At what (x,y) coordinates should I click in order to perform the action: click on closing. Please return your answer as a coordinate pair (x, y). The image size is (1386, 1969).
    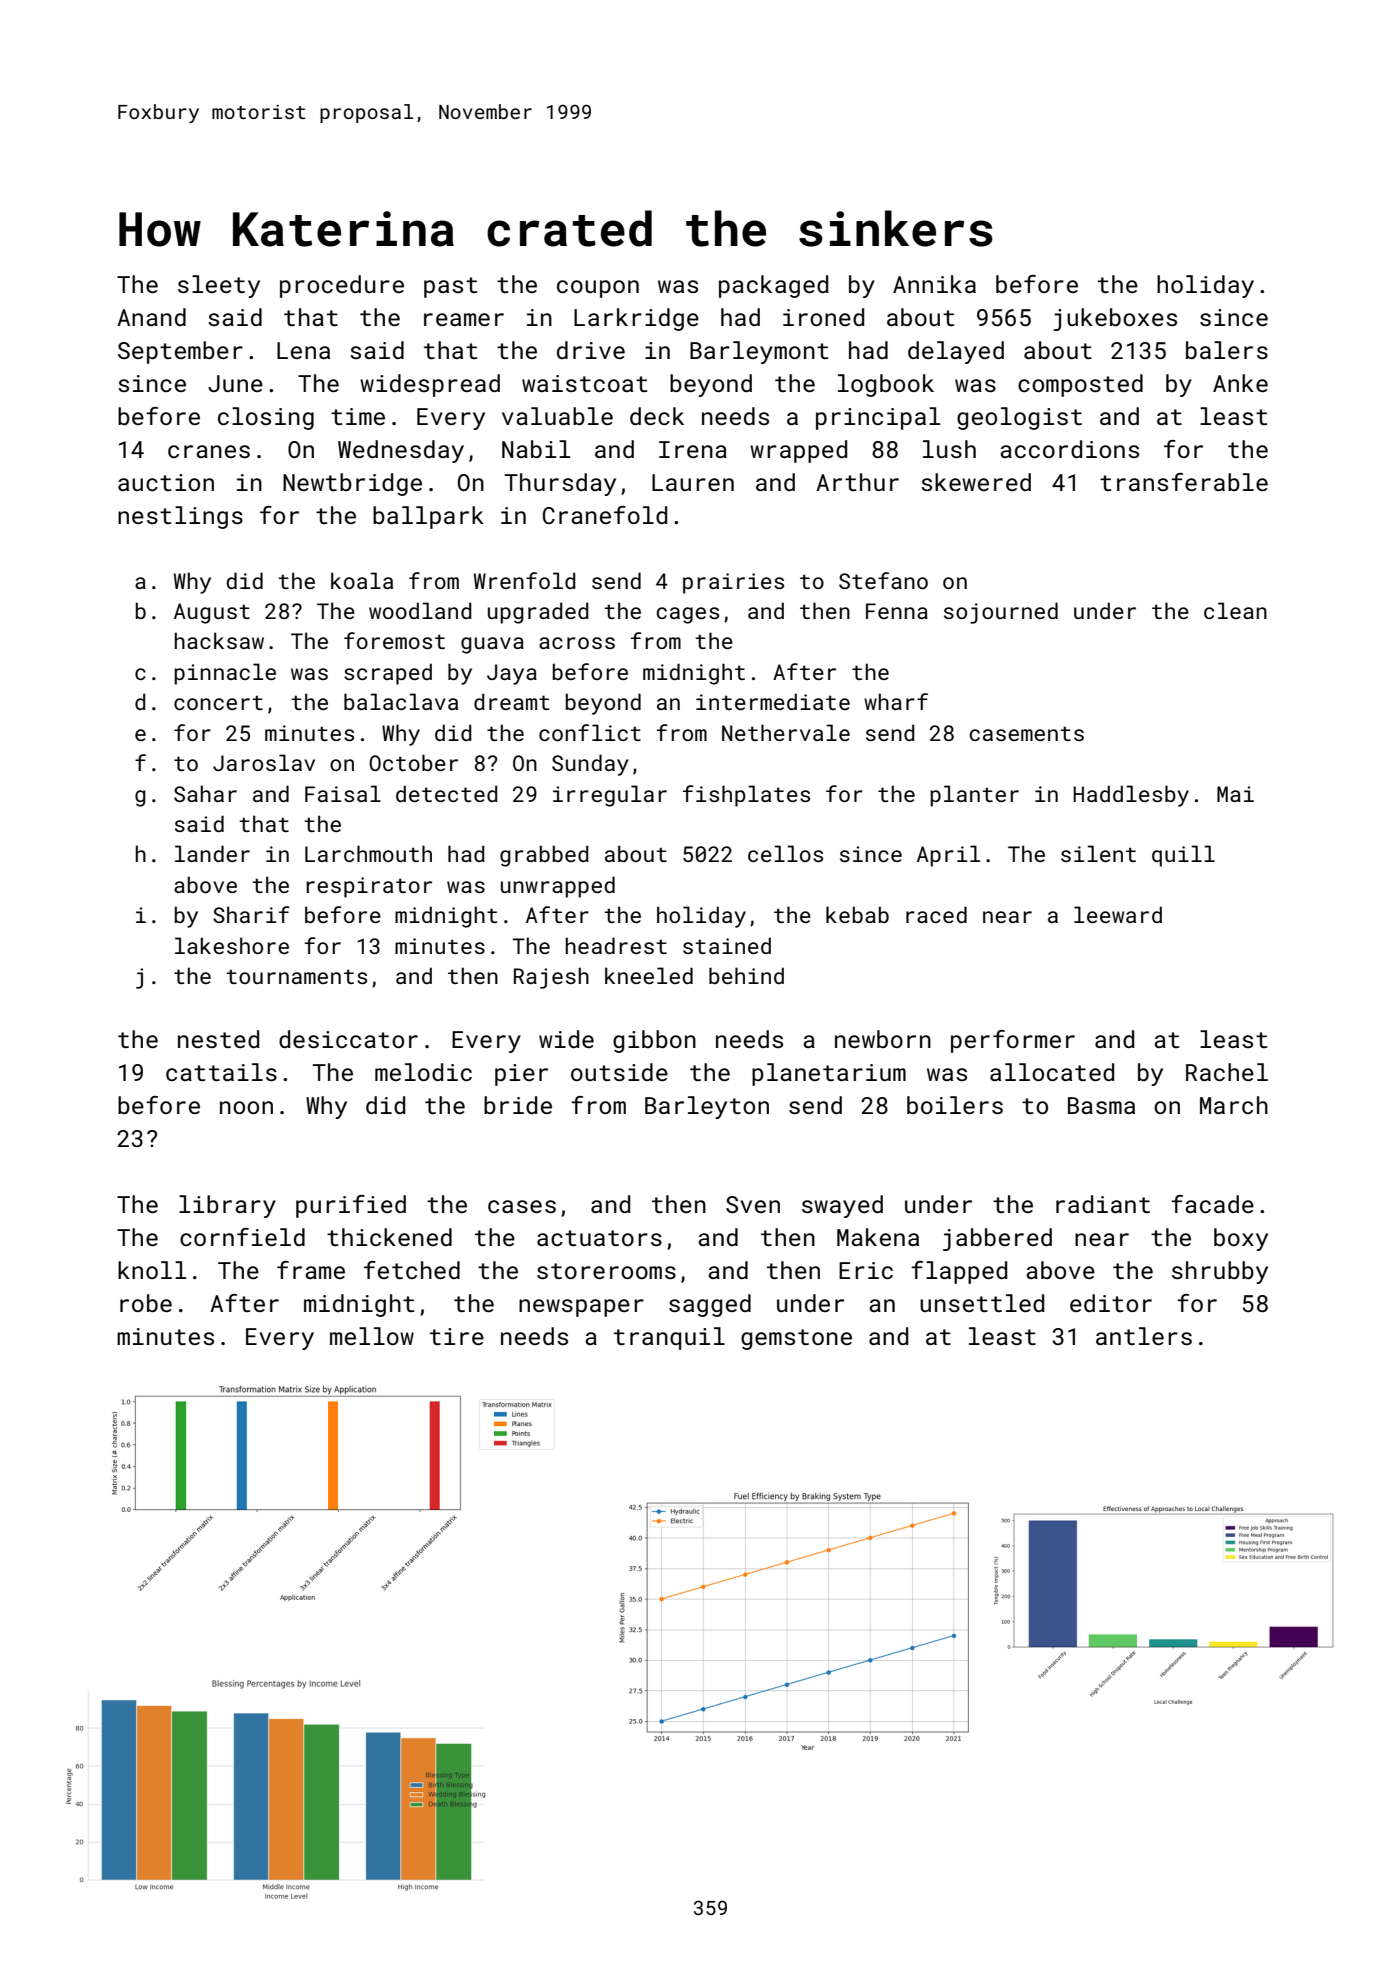
    Looking at the image, I should click on (266, 418).
